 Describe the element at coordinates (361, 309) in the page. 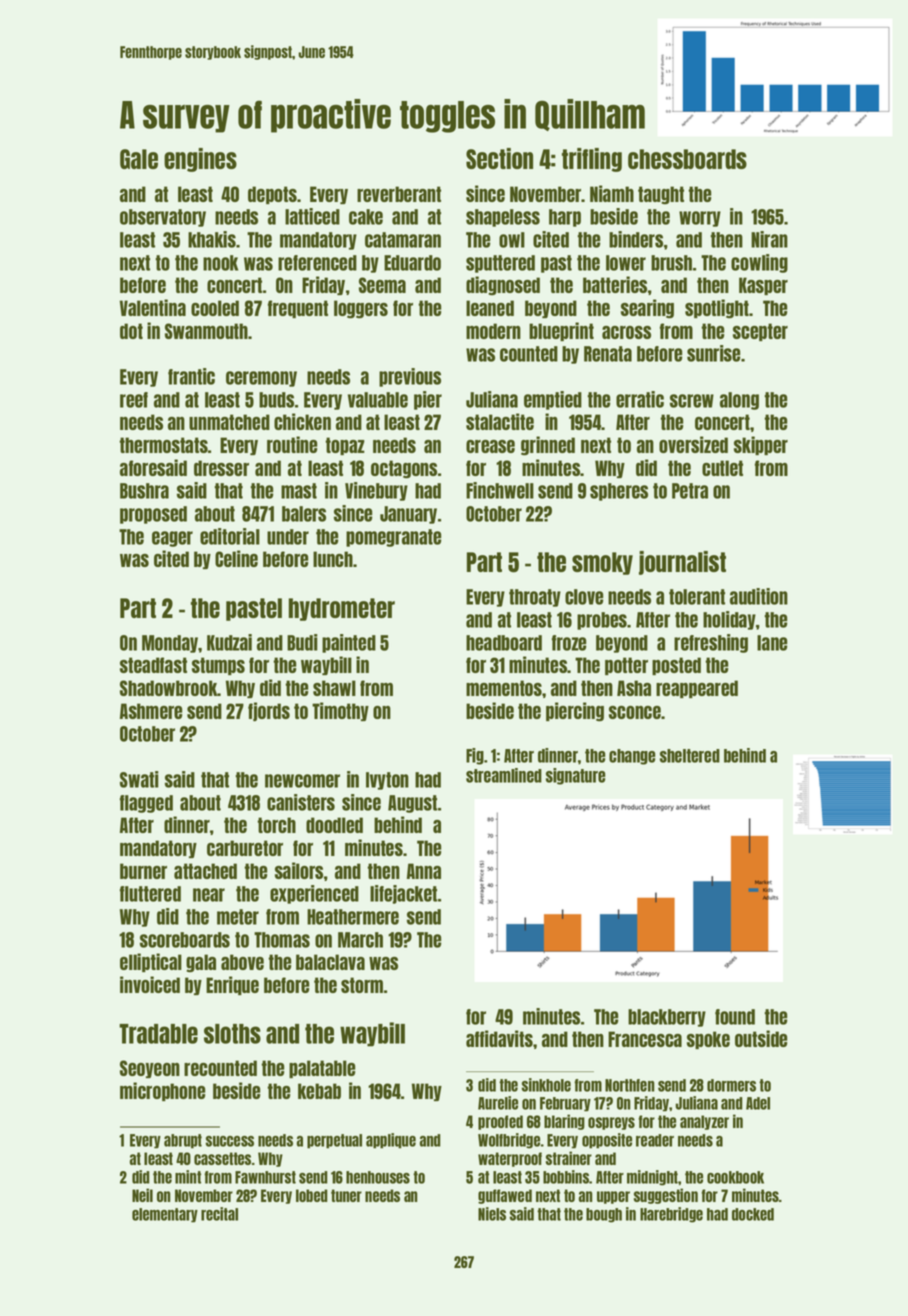

I see `loggers` at that location.
